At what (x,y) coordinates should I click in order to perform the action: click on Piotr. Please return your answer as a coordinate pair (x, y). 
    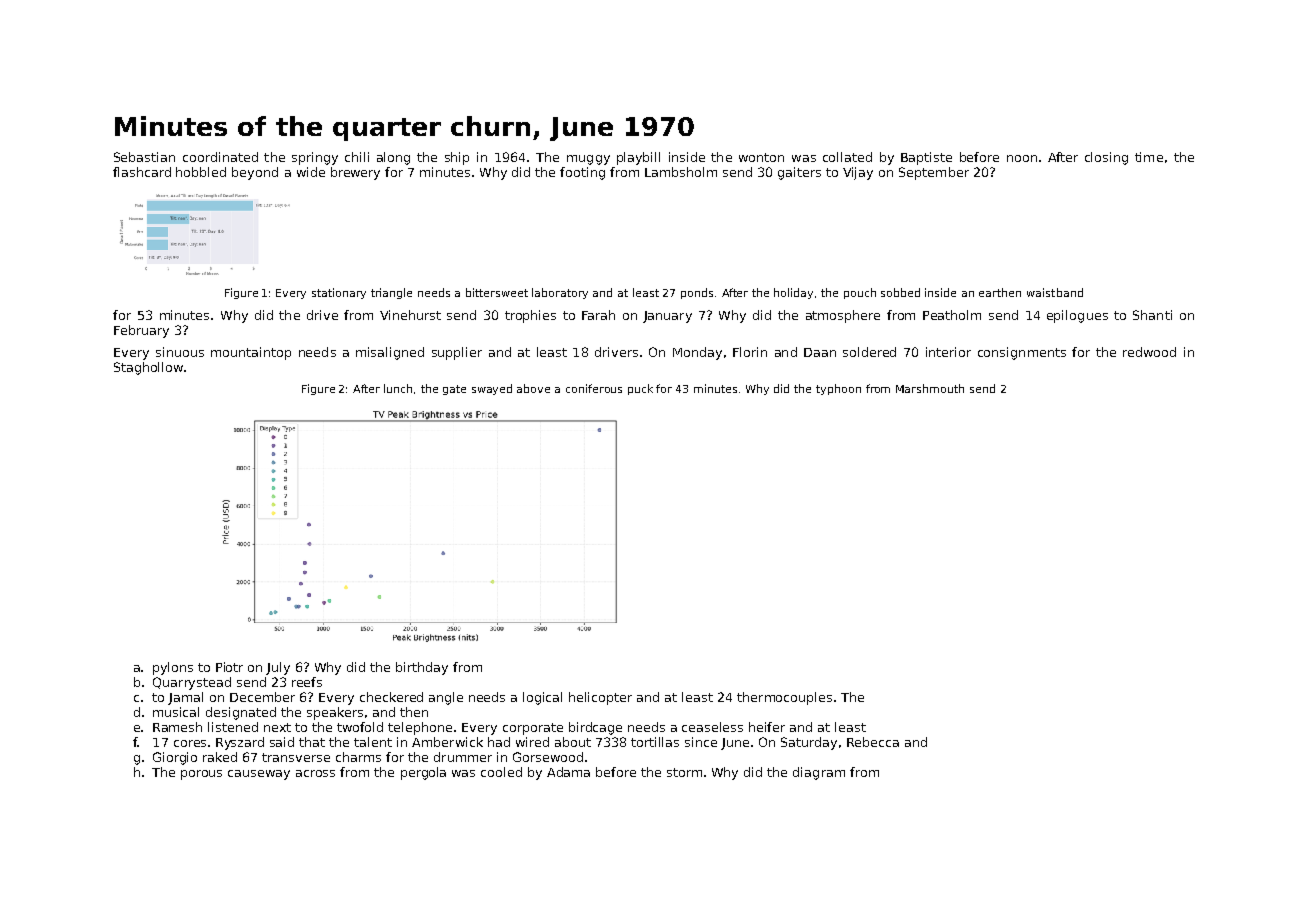
    Looking at the image, I should click on (229, 667).
